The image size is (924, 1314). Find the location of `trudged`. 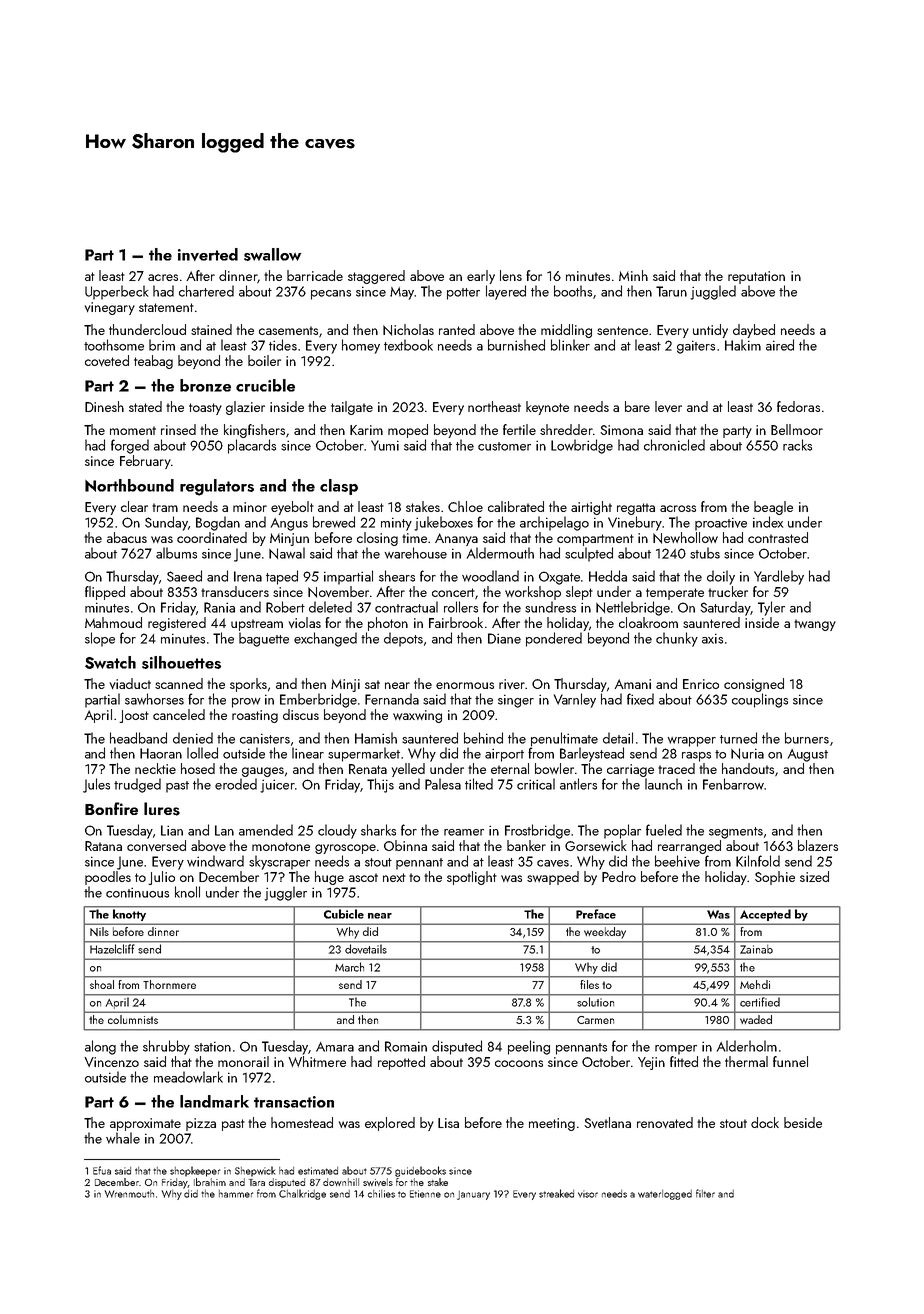

trudged is located at coordinates (137, 785).
